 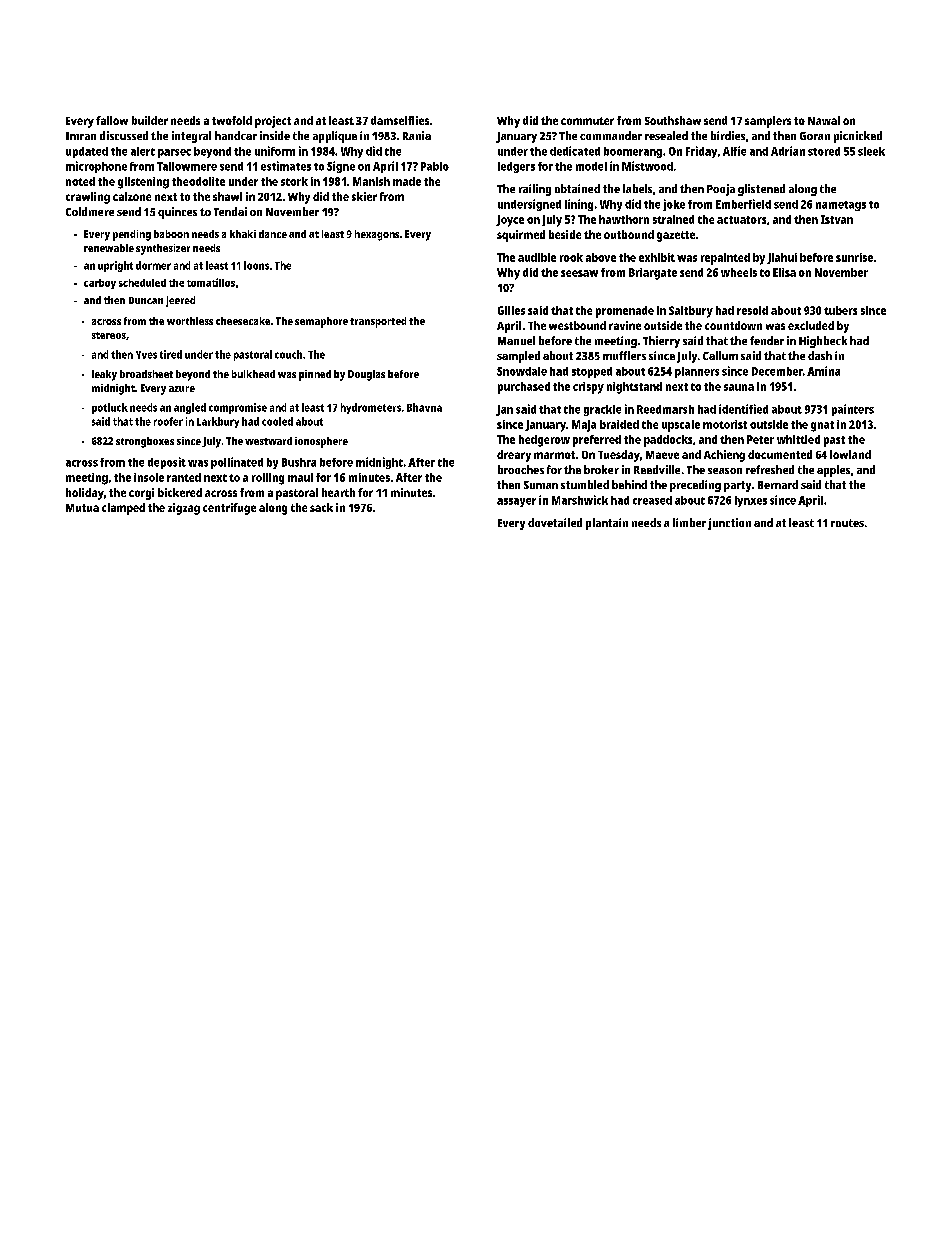 What do you see at coordinates (676, 236) in the page?
I see `gazette` at bounding box center [676, 236].
